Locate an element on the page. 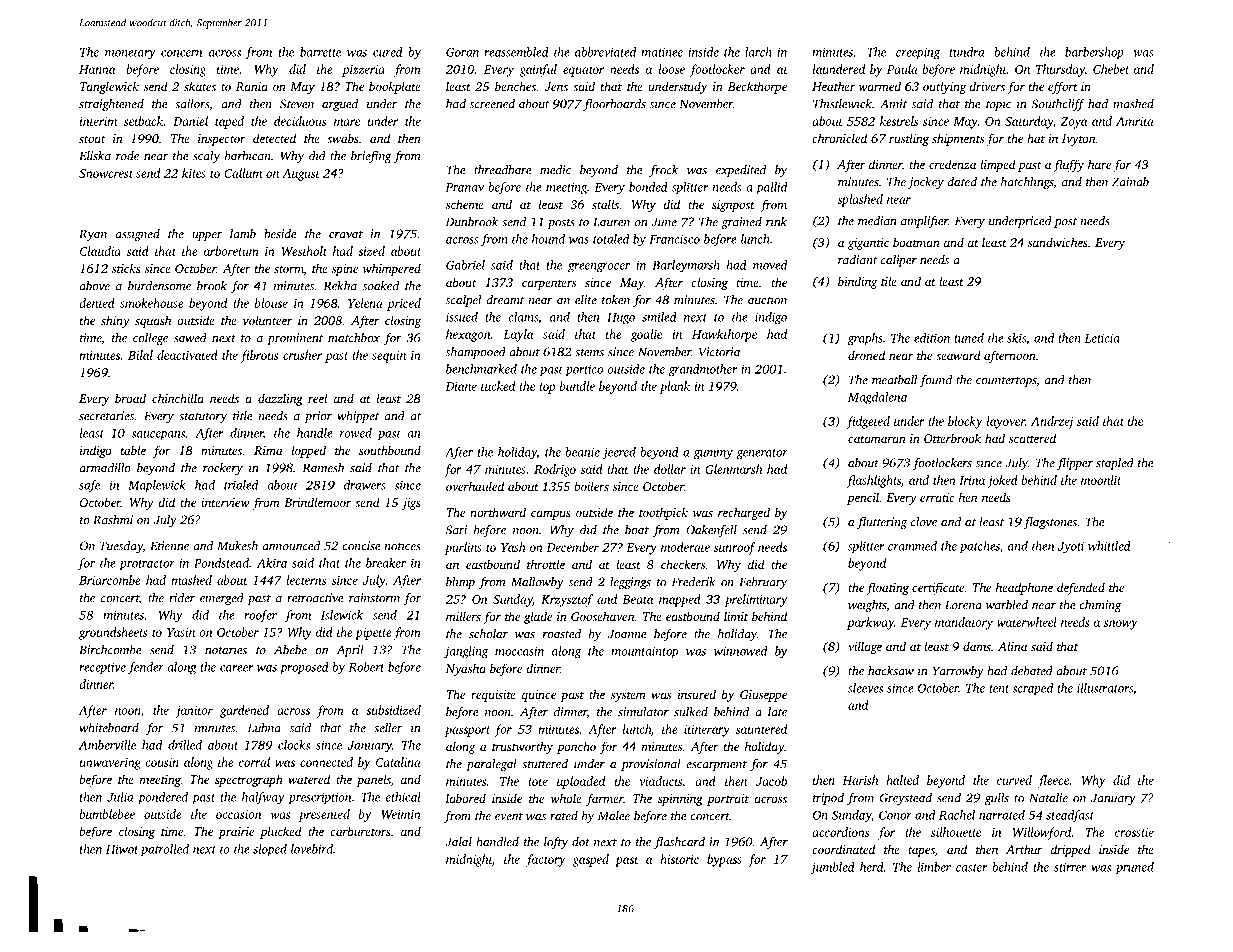 This image has height=952, width=1233. moccasin is located at coordinates (519, 651).
